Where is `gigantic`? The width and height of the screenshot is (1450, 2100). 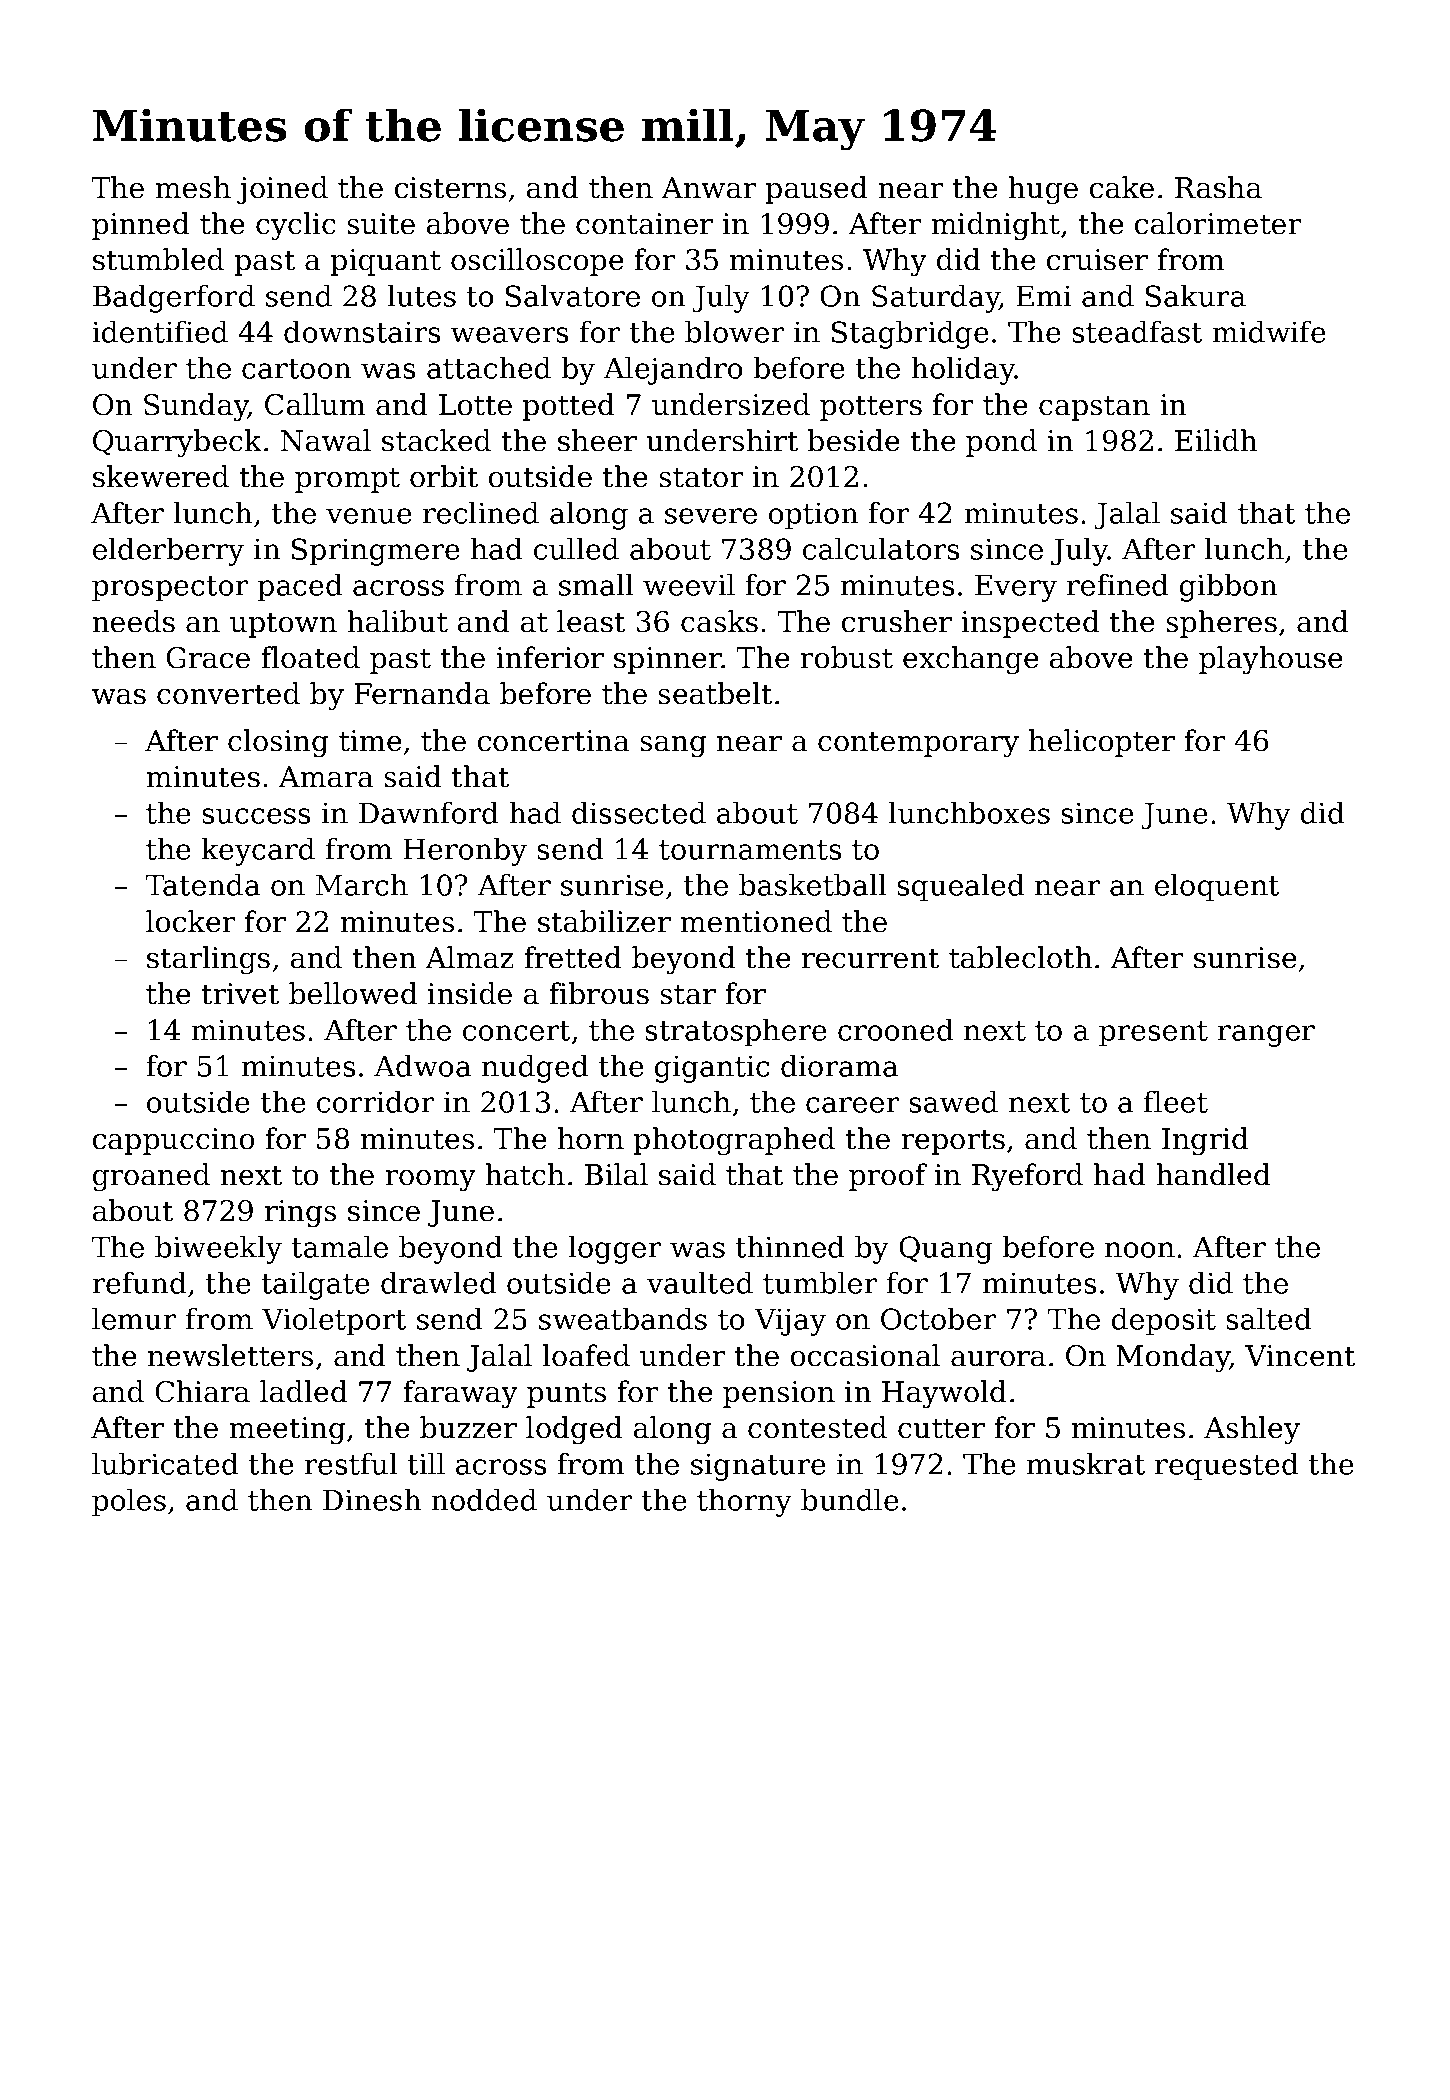 gigantic is located at coordinates (712, 1069).
